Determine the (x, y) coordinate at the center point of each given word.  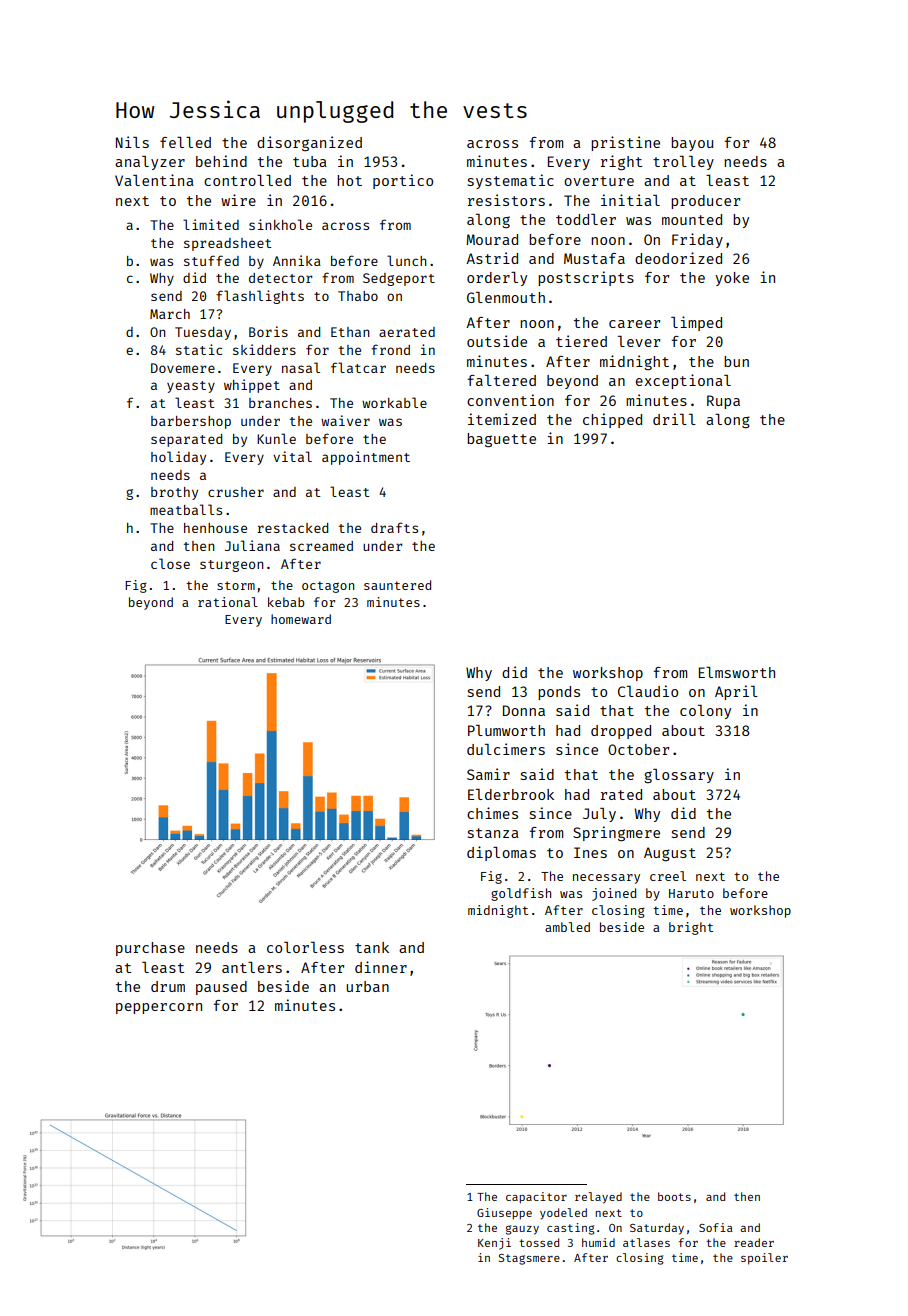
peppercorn (159, 1008)
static (199, 349)
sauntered (397, 585)
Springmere (616, 833)
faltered (501, 380)
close (170, 563)
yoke (732, 279)
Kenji (494, 1244)
